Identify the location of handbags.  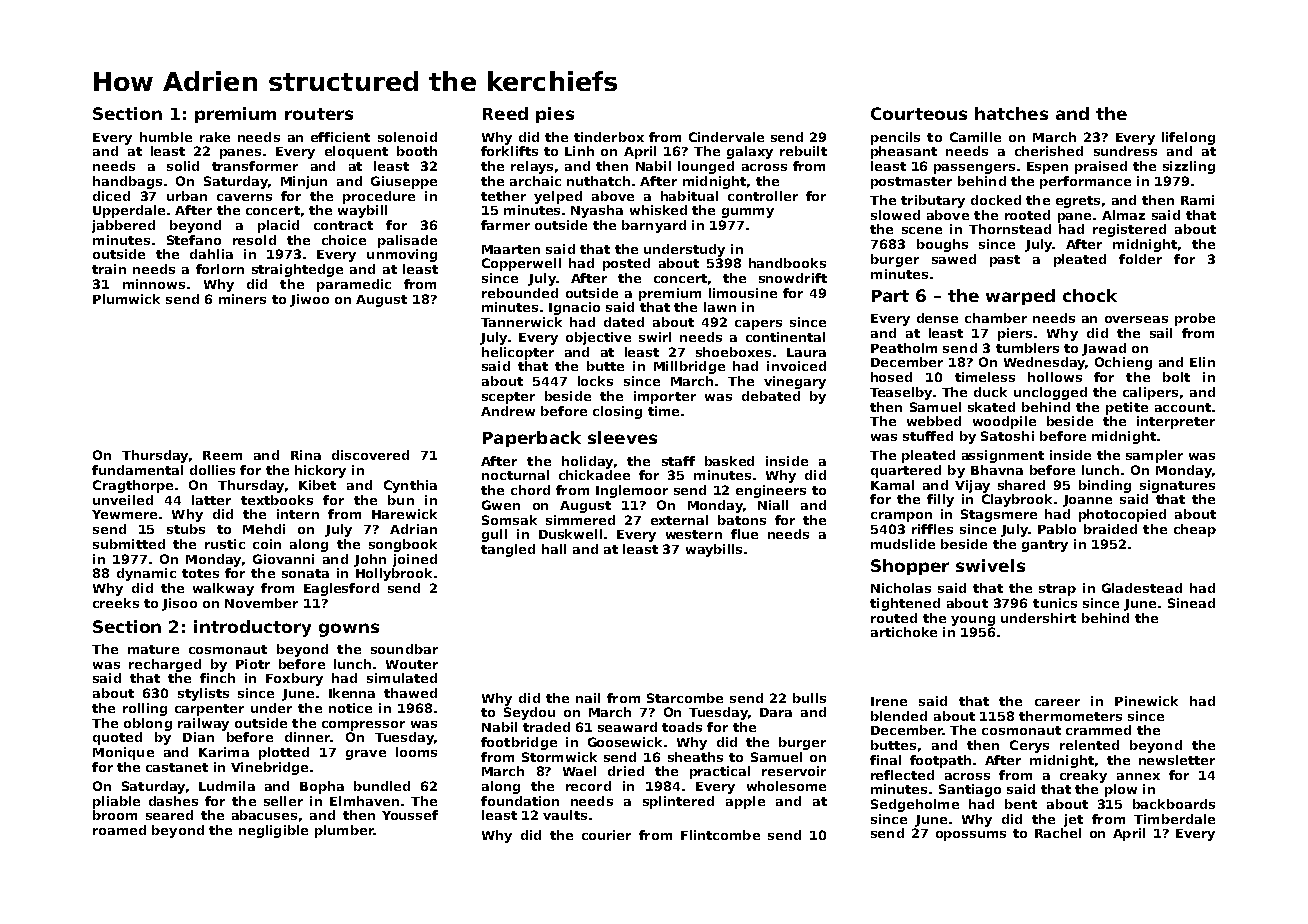
(127, 182).
